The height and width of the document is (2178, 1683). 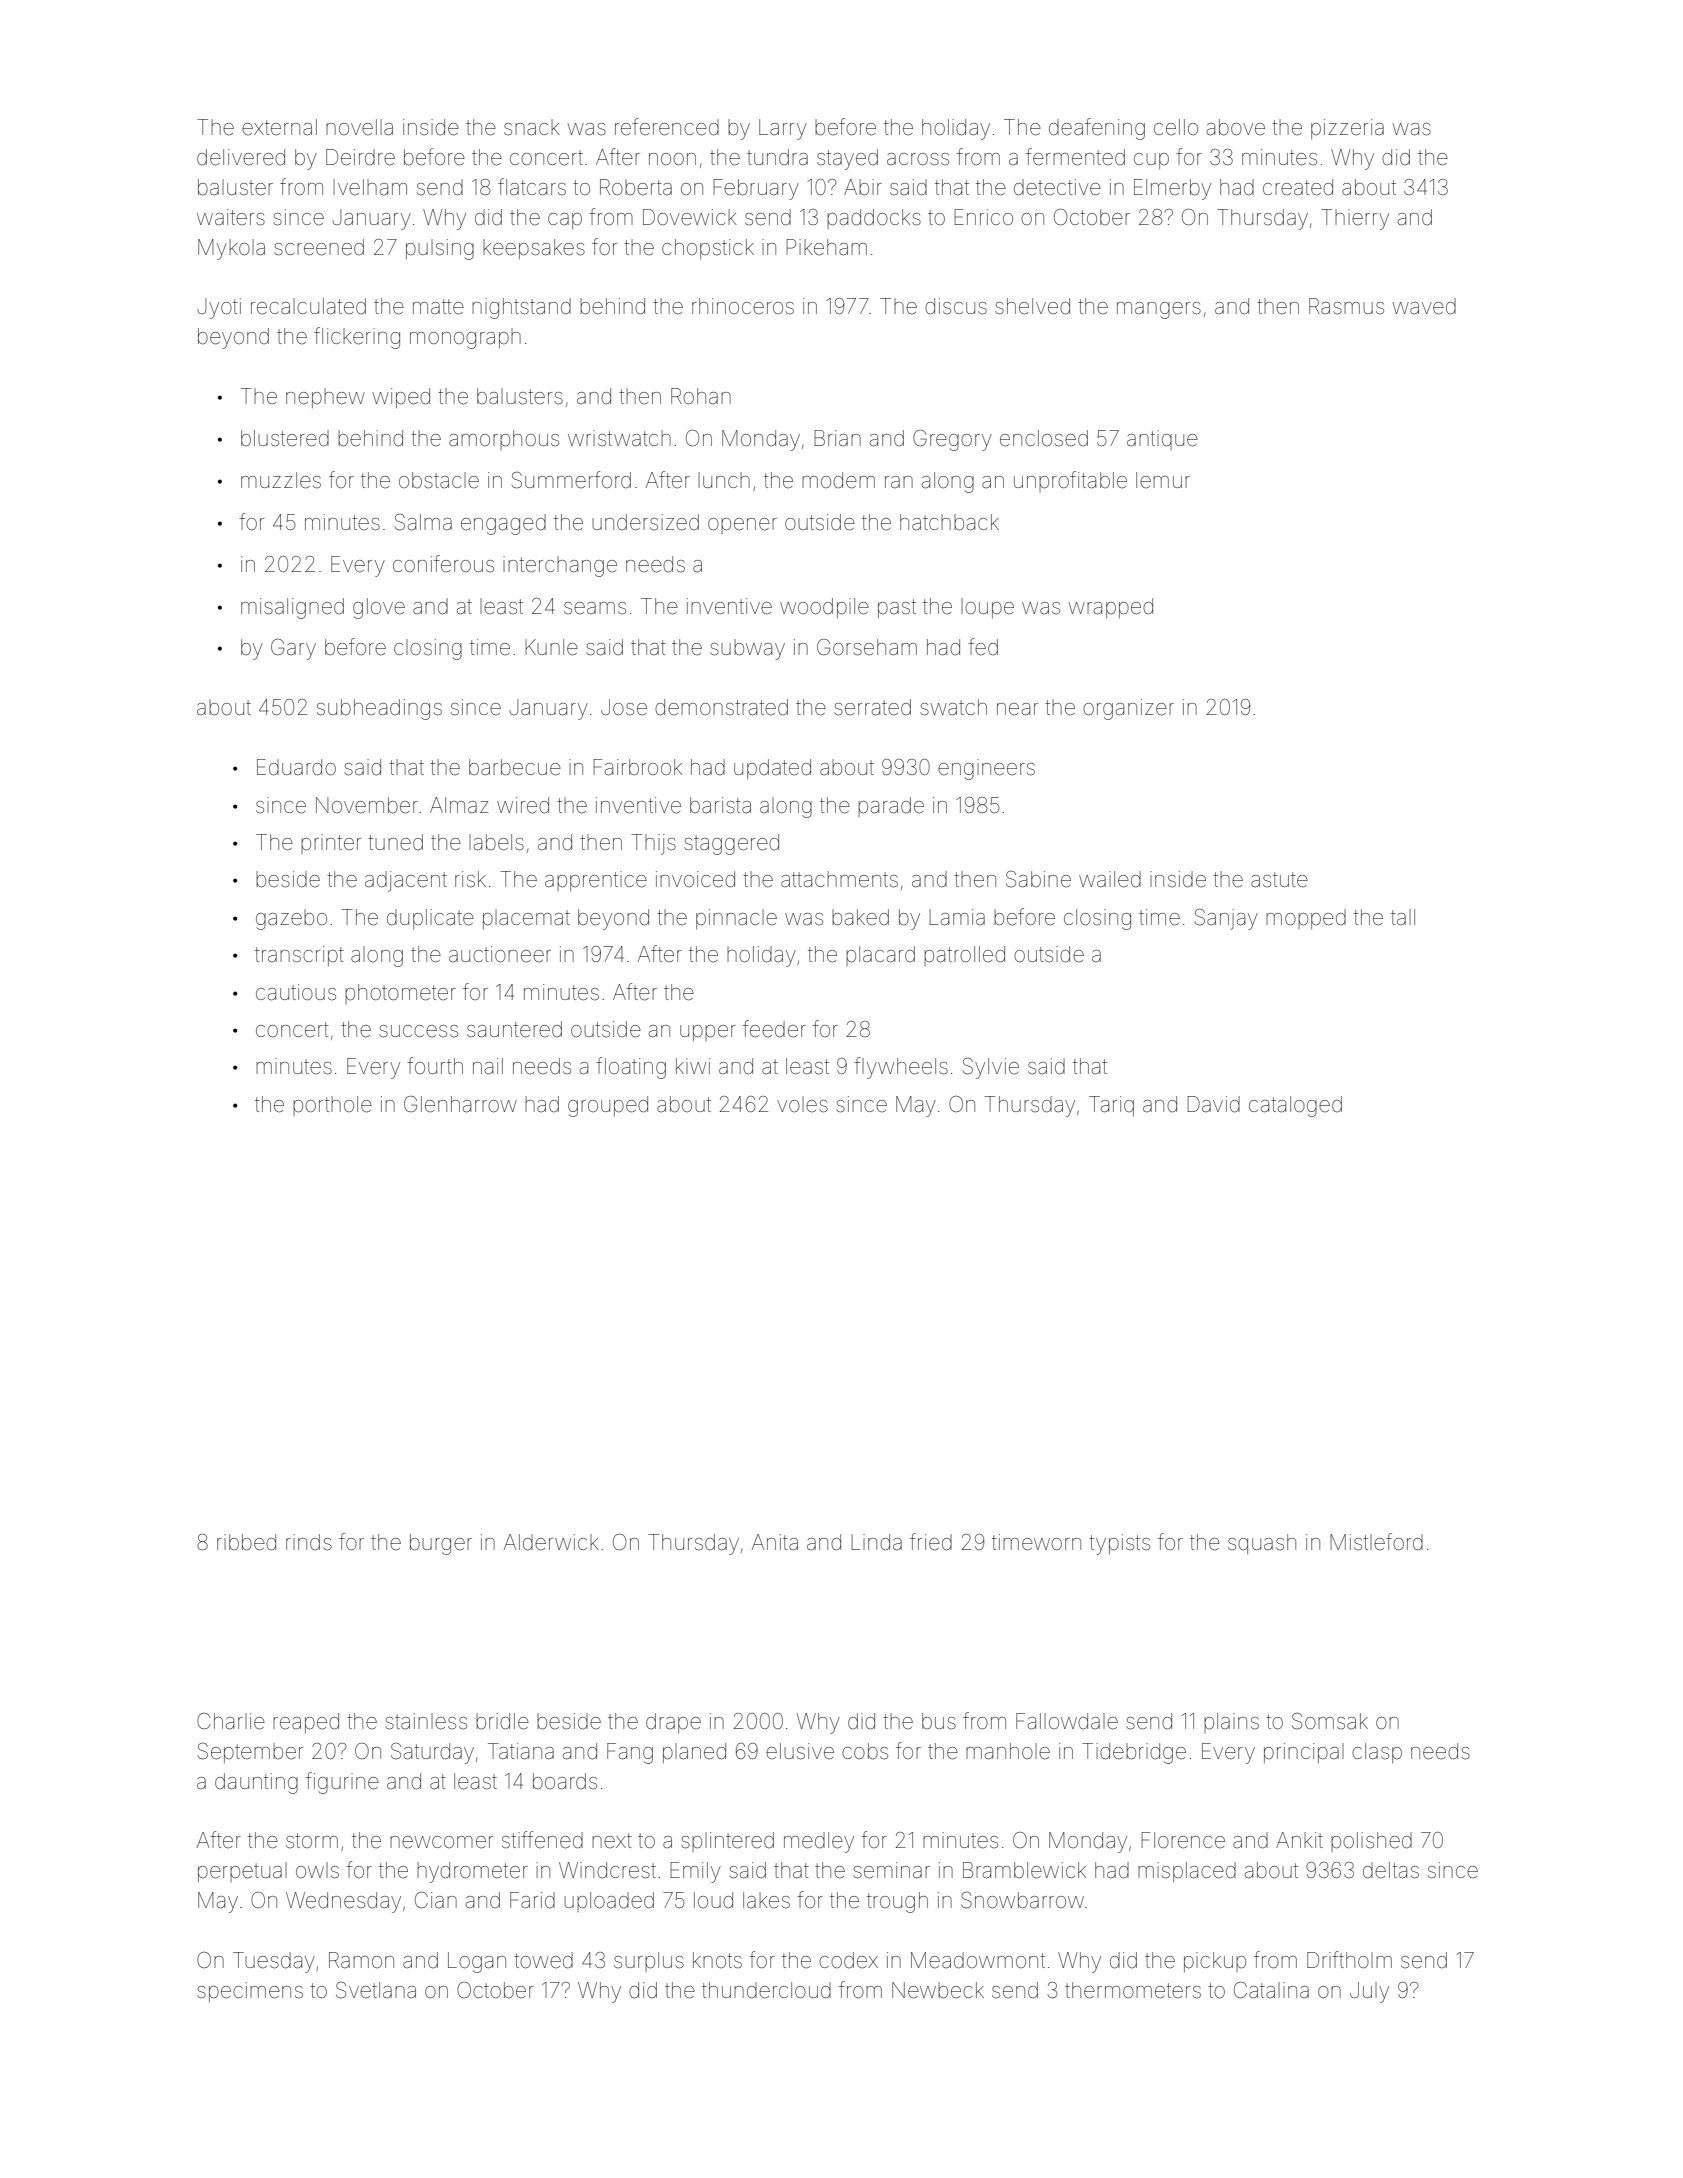 What do you see at coordinates (1213, 1104) in the document?
I see `David` at bounding box center [1213, 1104].
